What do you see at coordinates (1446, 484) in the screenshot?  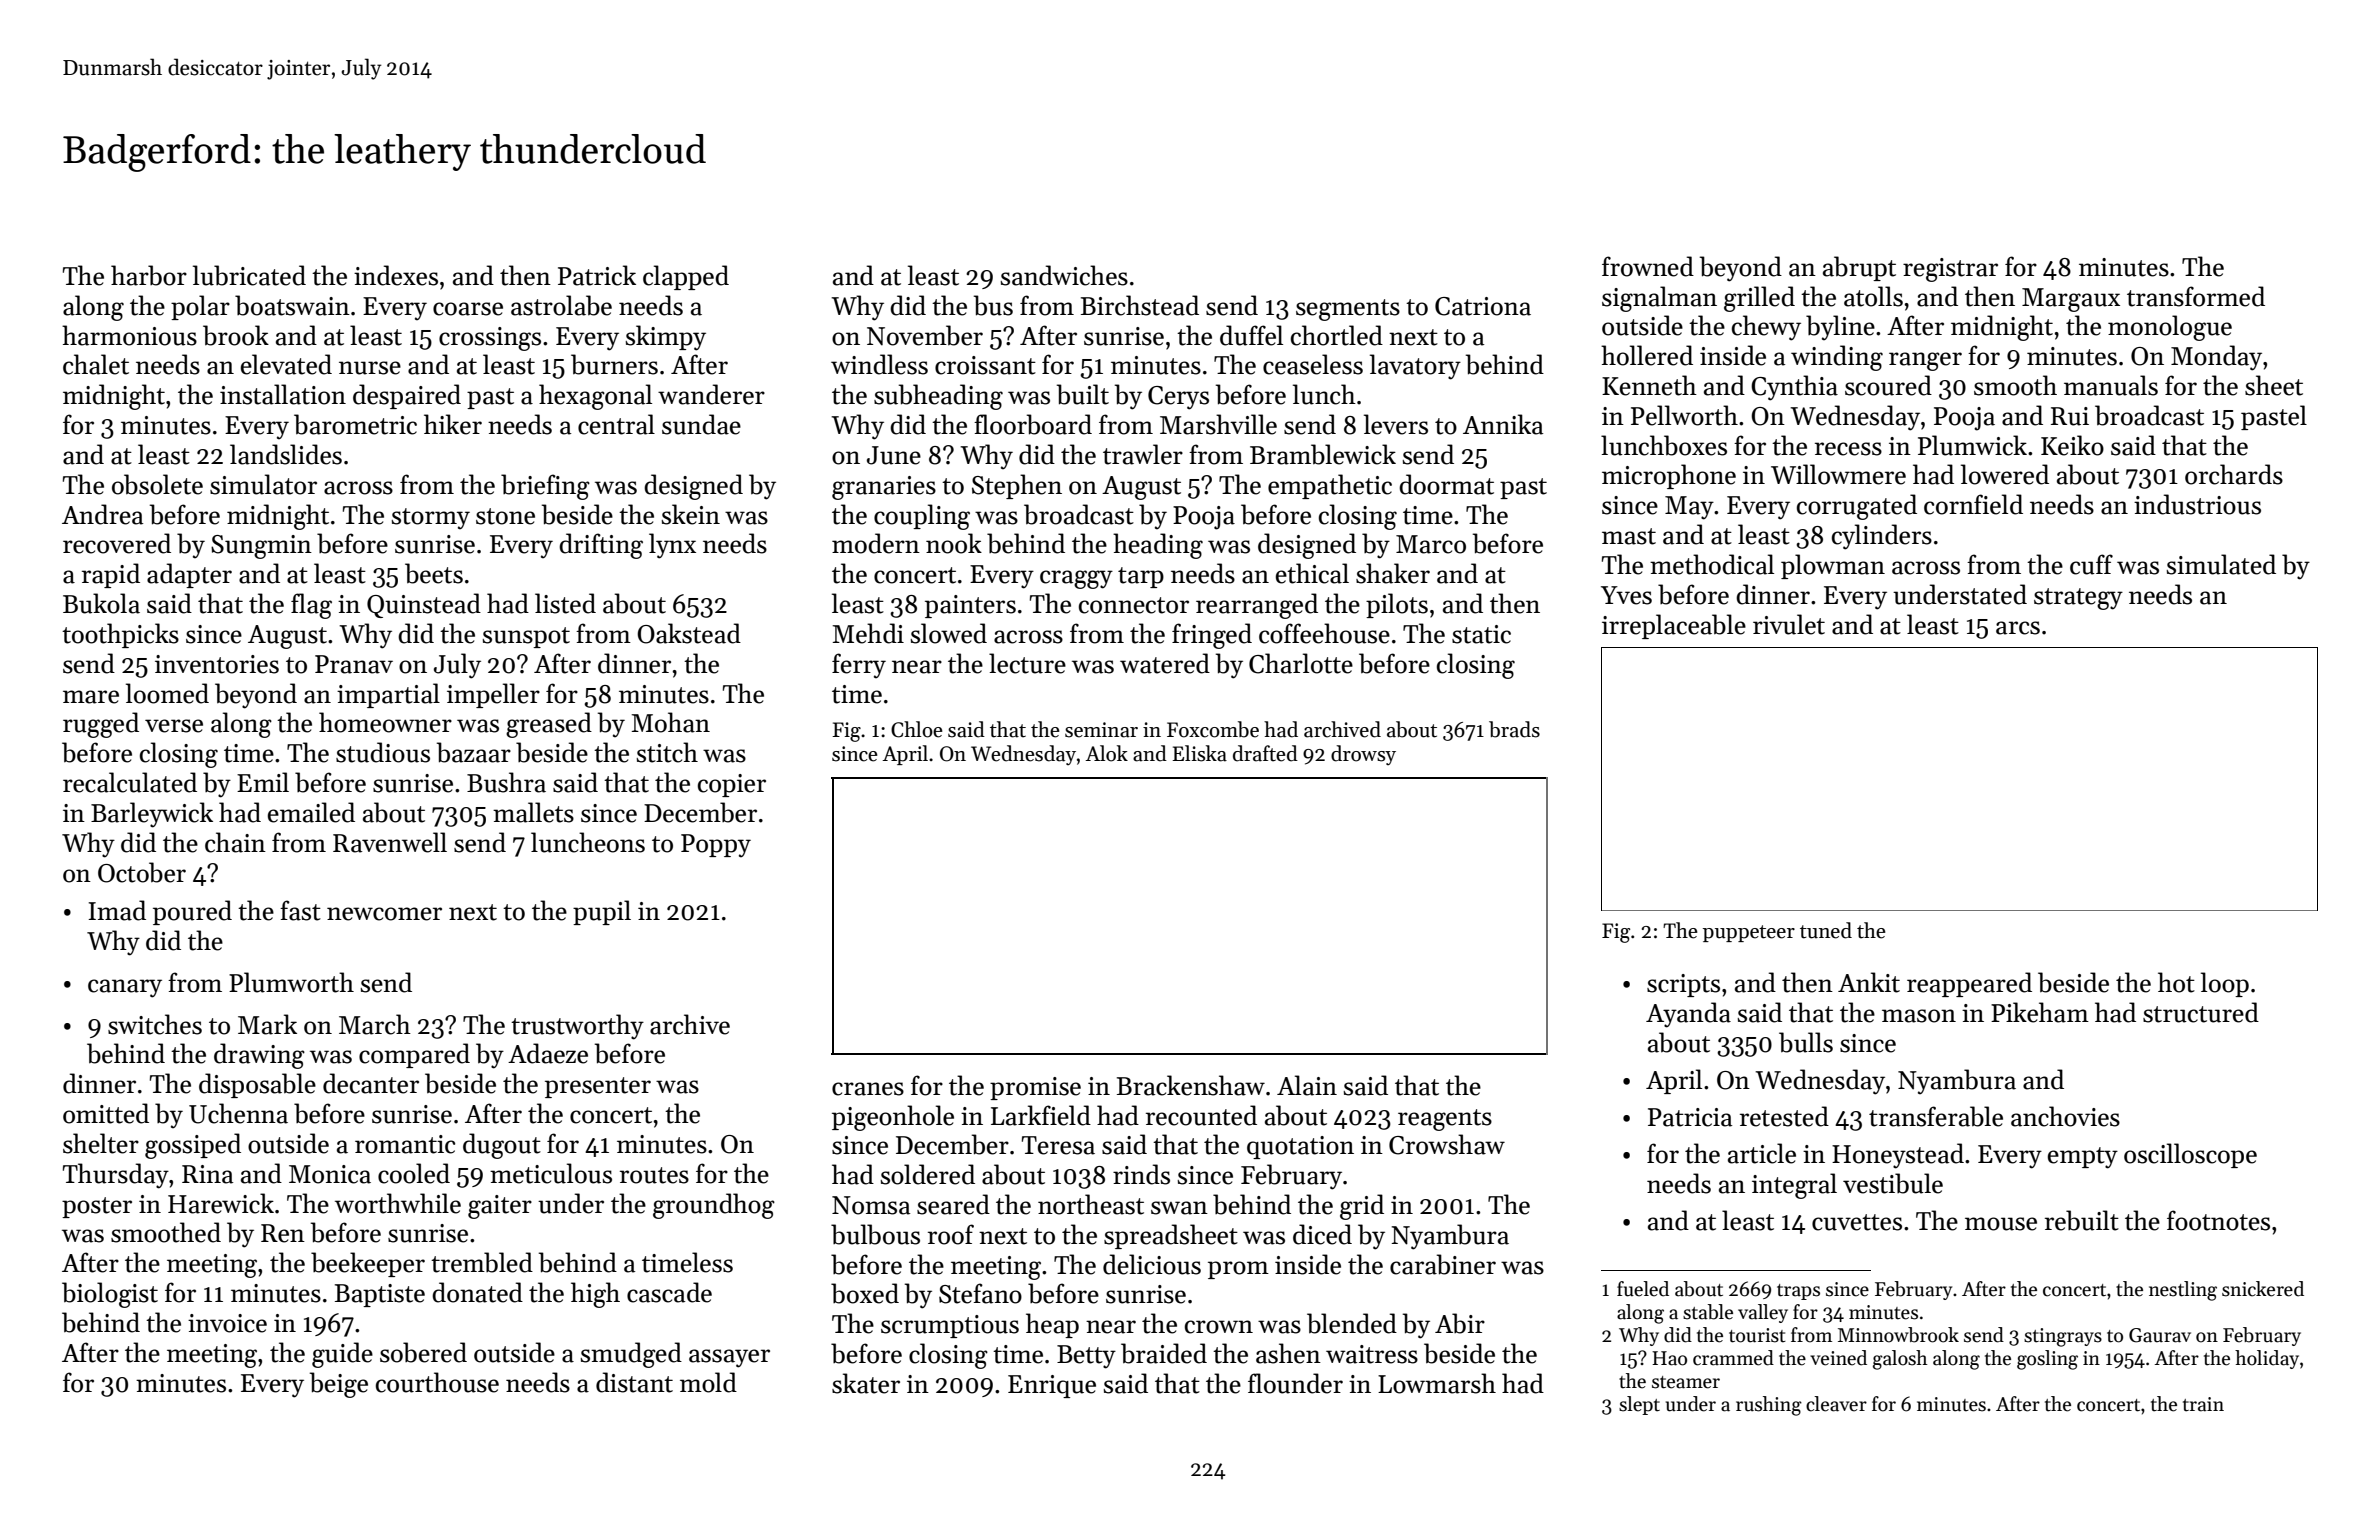 I see `doormat` at bounding box center [1446, 484].
